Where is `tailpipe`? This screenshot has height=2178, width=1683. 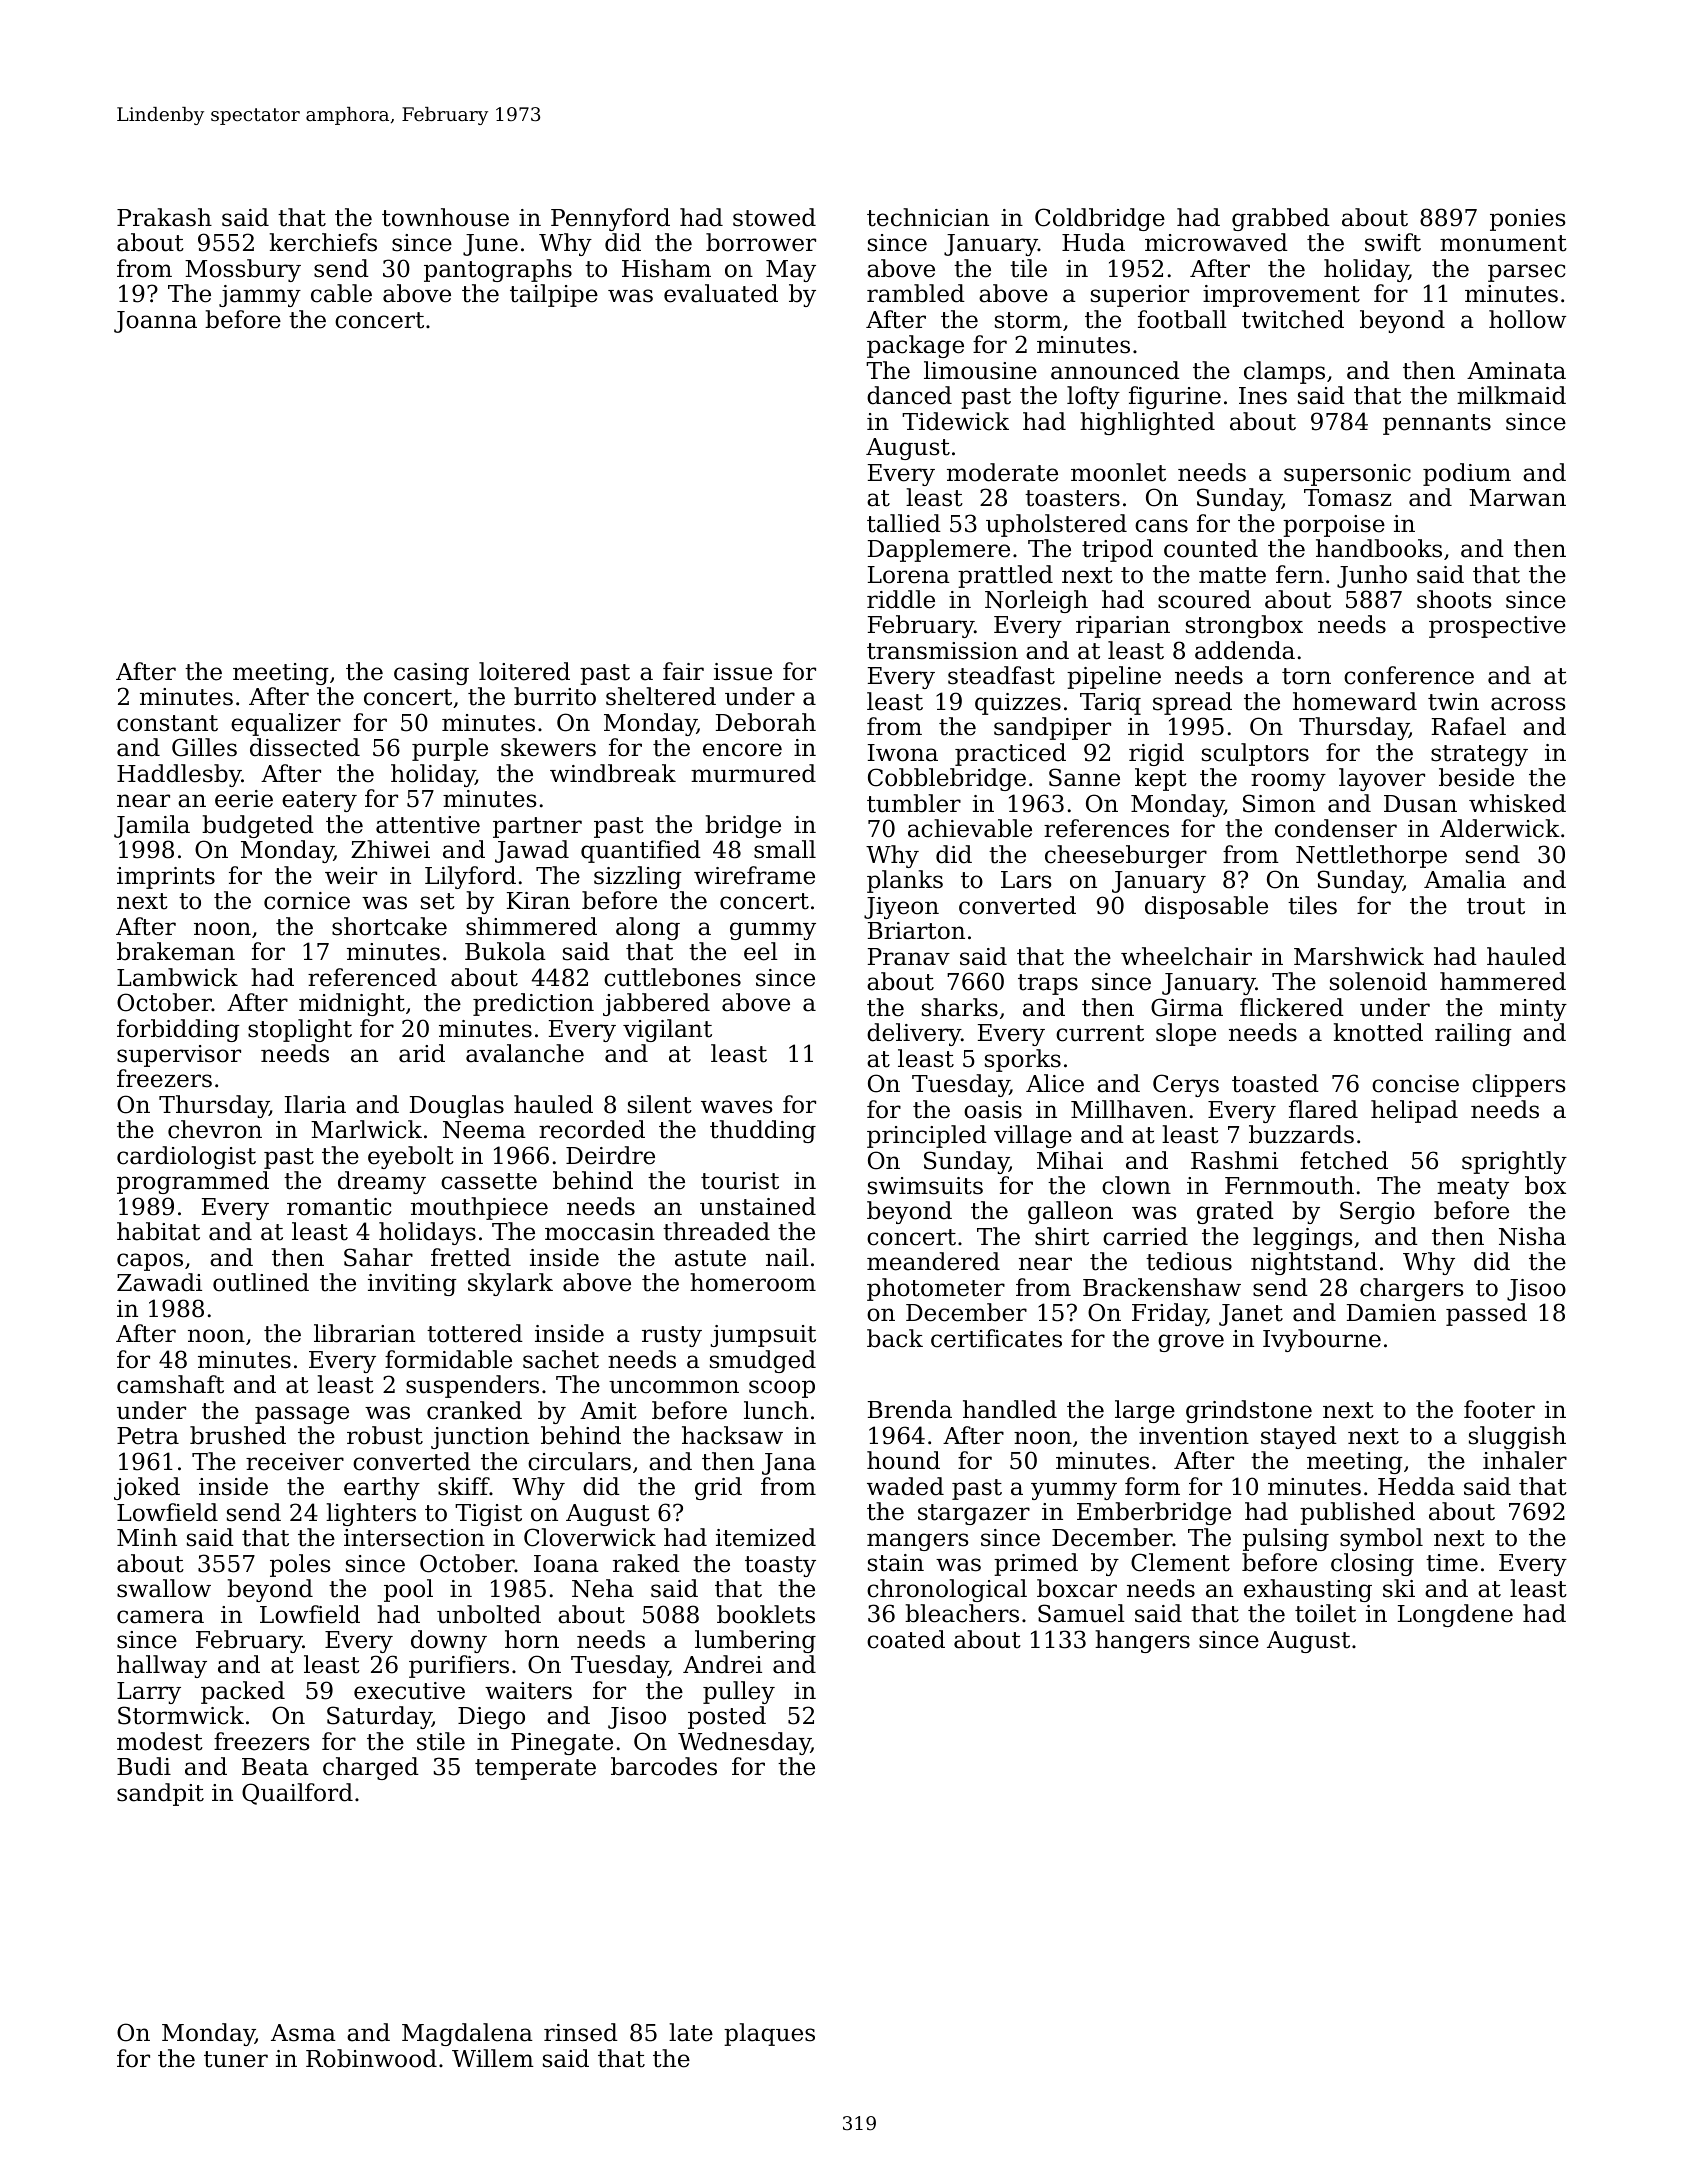
tailpipe is located at coordinates (554, 295).
